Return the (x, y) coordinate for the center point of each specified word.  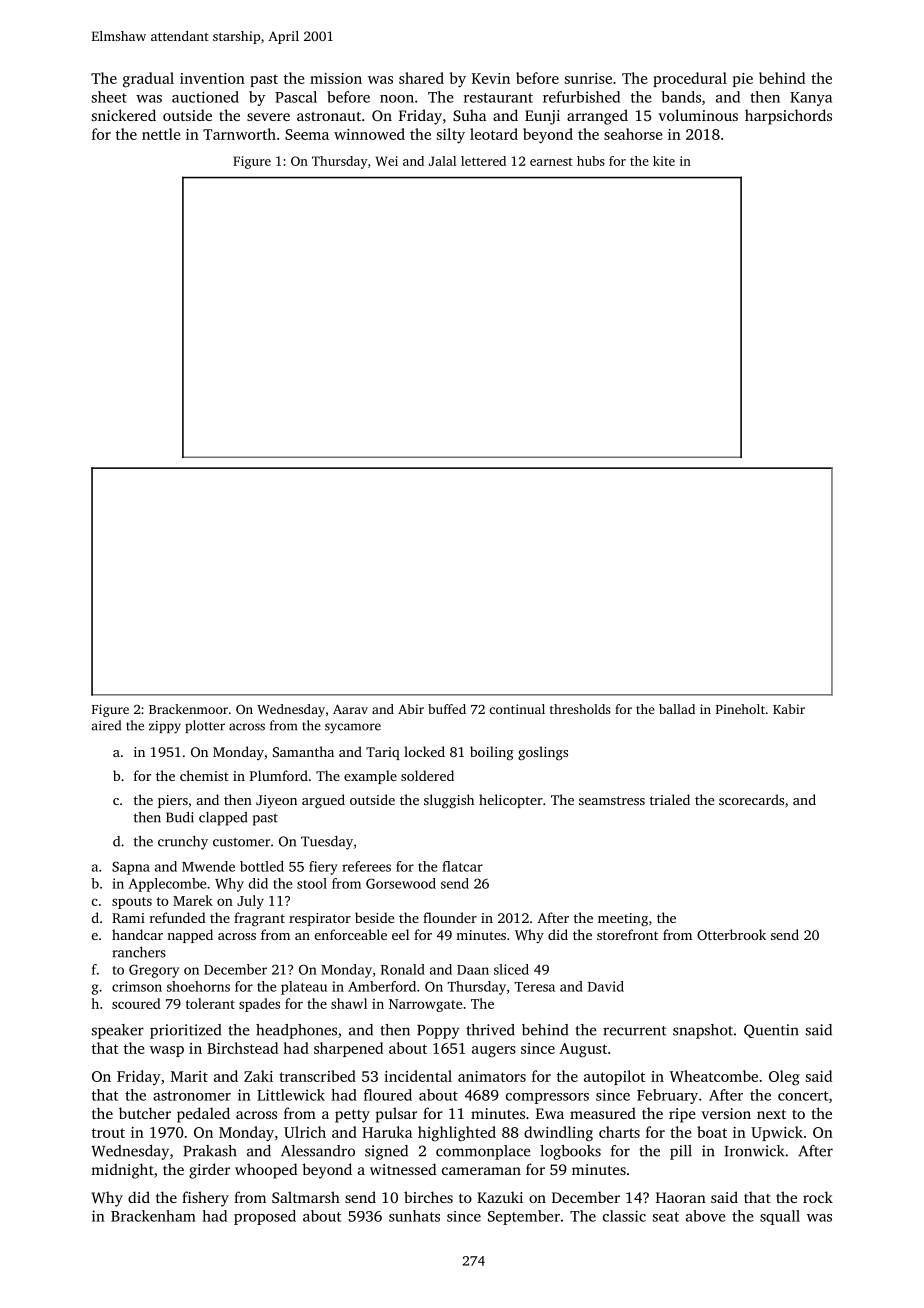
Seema (307, 134)
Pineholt (740, 709)
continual (517, 709)
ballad (677, 709)
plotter (205, 726)
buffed (447, 709)
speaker (118, 1031)
